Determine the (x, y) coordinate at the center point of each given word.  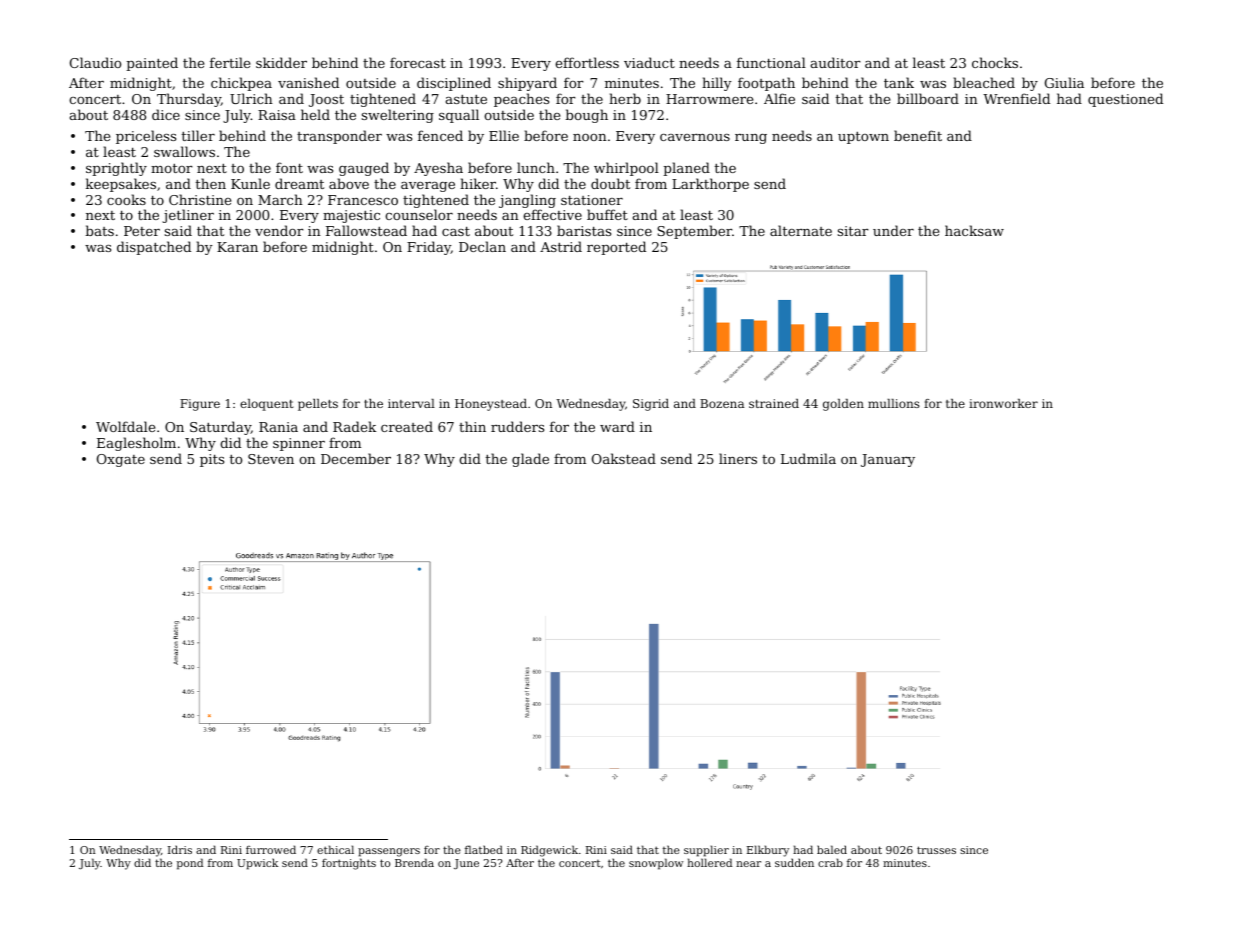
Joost (326, 100)
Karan (237, 247)
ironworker (1003, 403)
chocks (995, 62)
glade (530, 460)
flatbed (484, 849)
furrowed (271, 849)
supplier (706, 851)
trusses (936, 850)
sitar (853, 231)
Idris (180, 849)
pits (212, 460)
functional (771, 62)
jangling (527, 201)
